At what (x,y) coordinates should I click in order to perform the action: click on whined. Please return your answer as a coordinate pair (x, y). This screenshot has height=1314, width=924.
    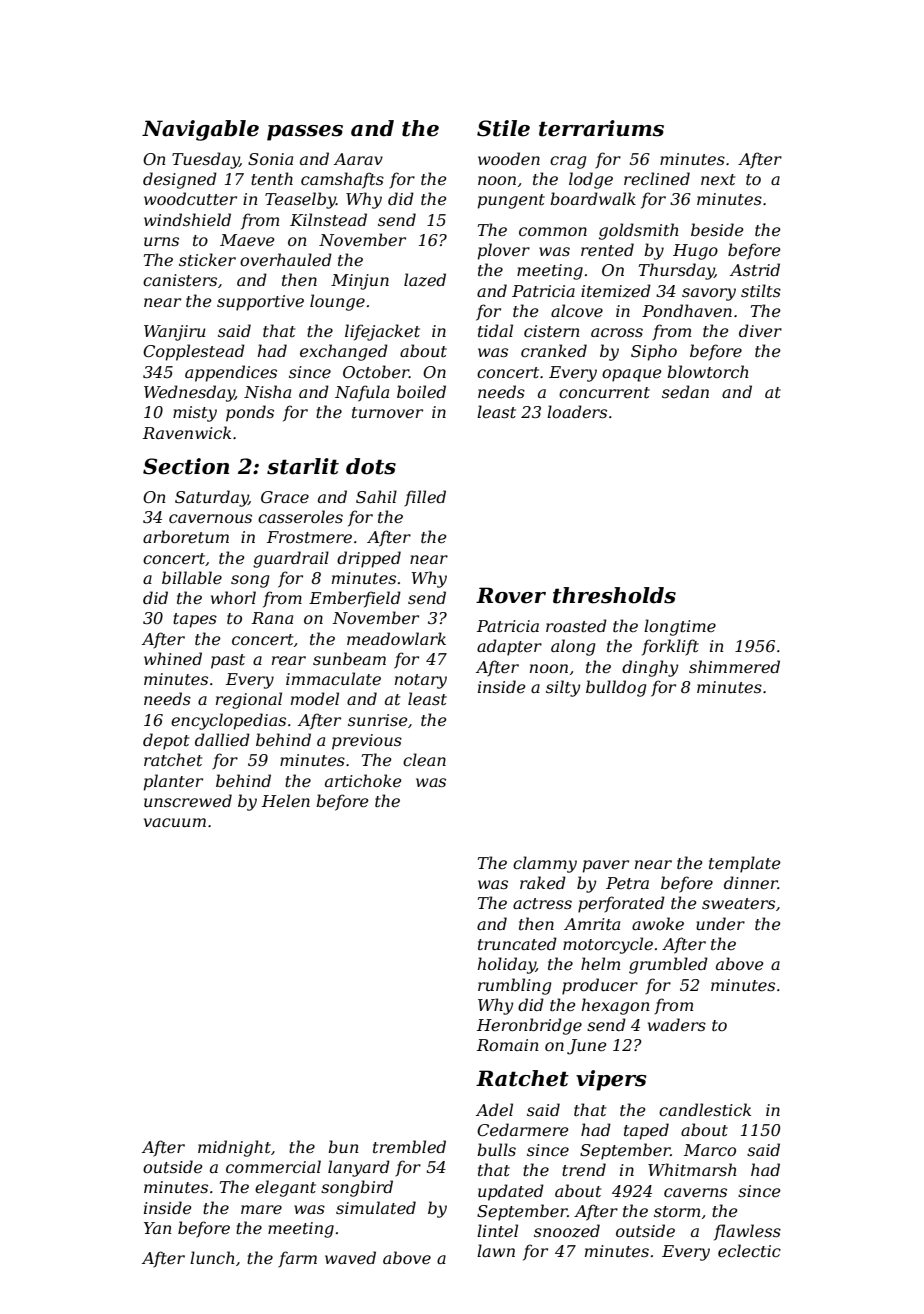
    Looking at the image, I should click on (173, 658).
